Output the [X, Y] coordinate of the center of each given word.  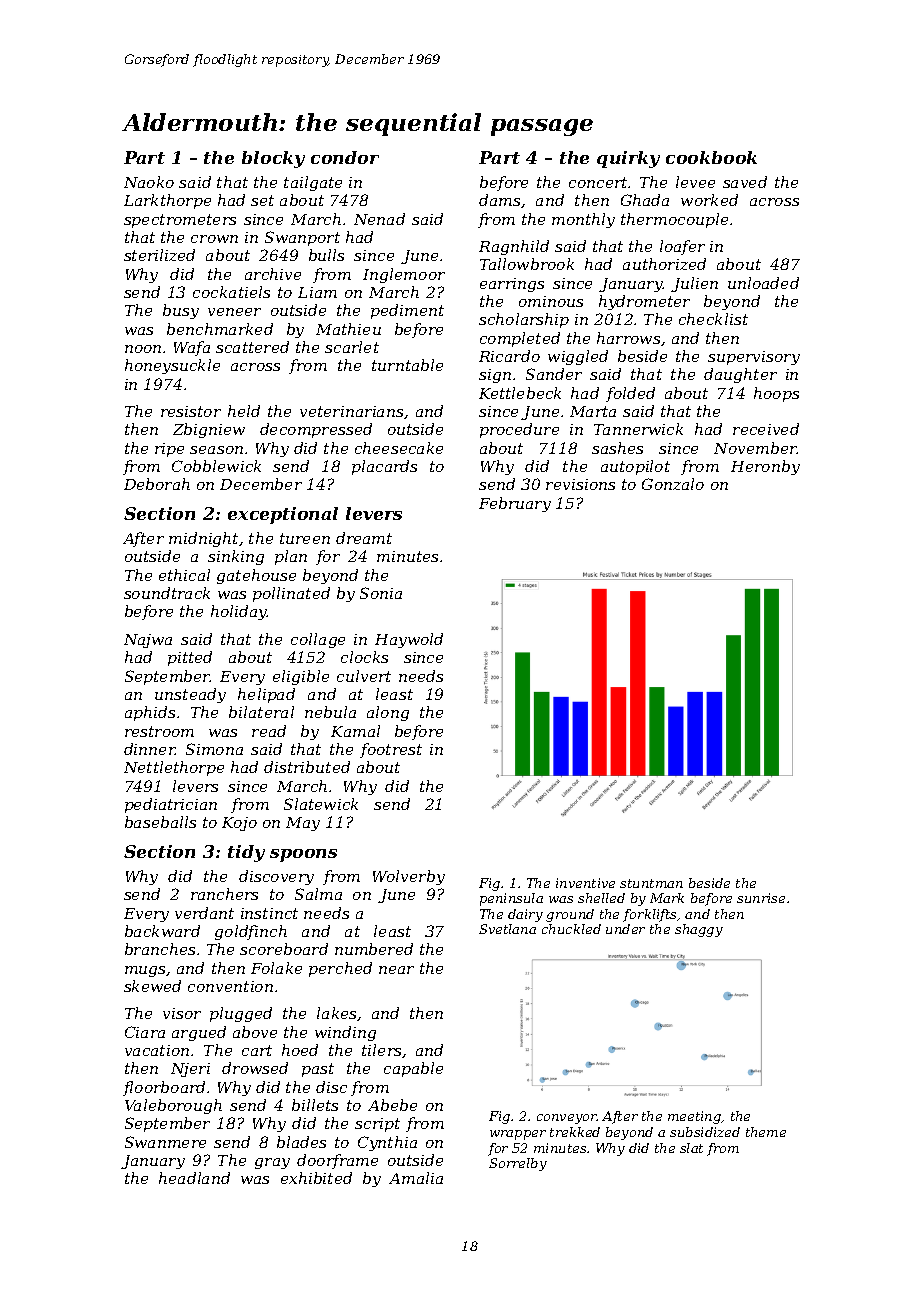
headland [194, 1178]
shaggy [699, 930]
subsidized [705, 1132]
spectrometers [180, 221]
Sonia [381, 593]
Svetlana [507, 929]
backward [162, 931]
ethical [184, 575]
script [377, 1125]
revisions [580, 484]
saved [745, 182]
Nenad [379, 219]
